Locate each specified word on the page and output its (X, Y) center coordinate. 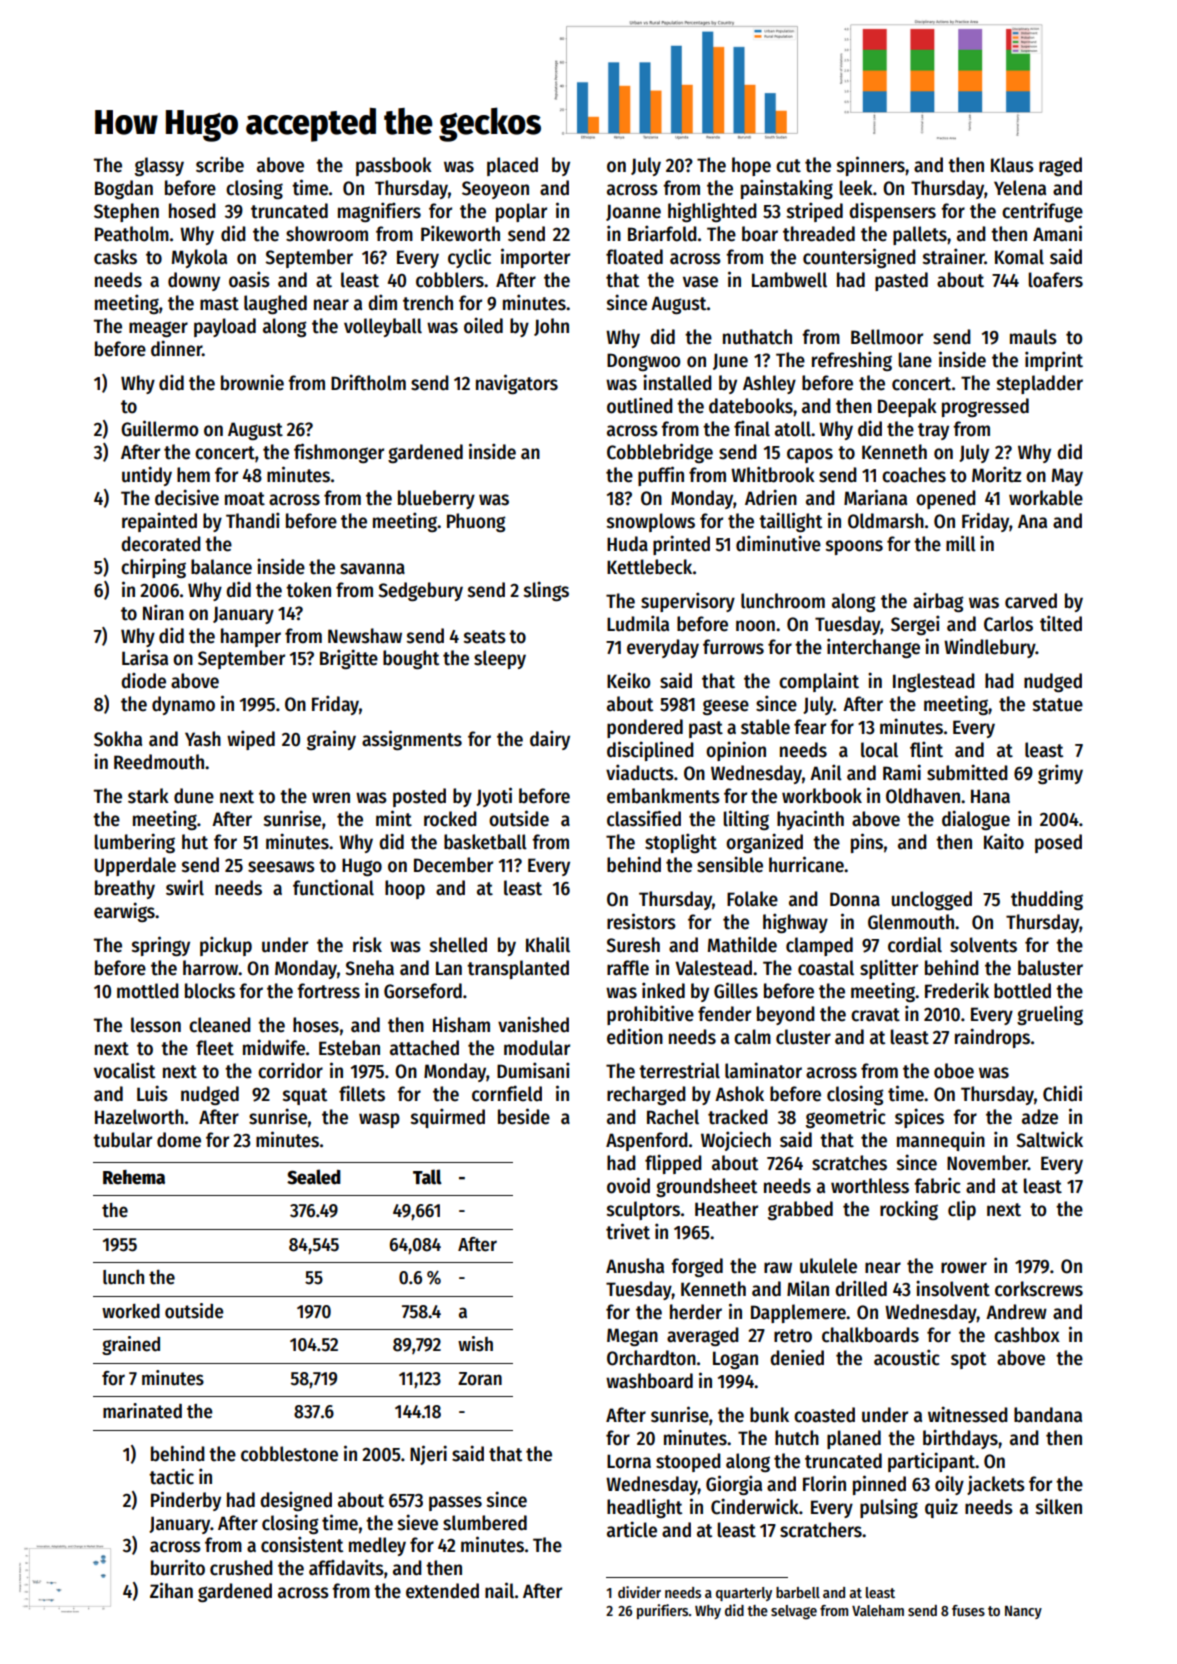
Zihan (171, 1590)
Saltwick (1049, 1139)
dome (179, 1140)
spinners (871, 166)
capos (810, 455)
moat (245, 499)
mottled (148, 991)
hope (751, 166)
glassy (159, 166)
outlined (640, 405)
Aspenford (647, 1141)
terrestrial (679, 1070)
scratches (849, 1163)
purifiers (663, 1611)
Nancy (1023, 1612)
